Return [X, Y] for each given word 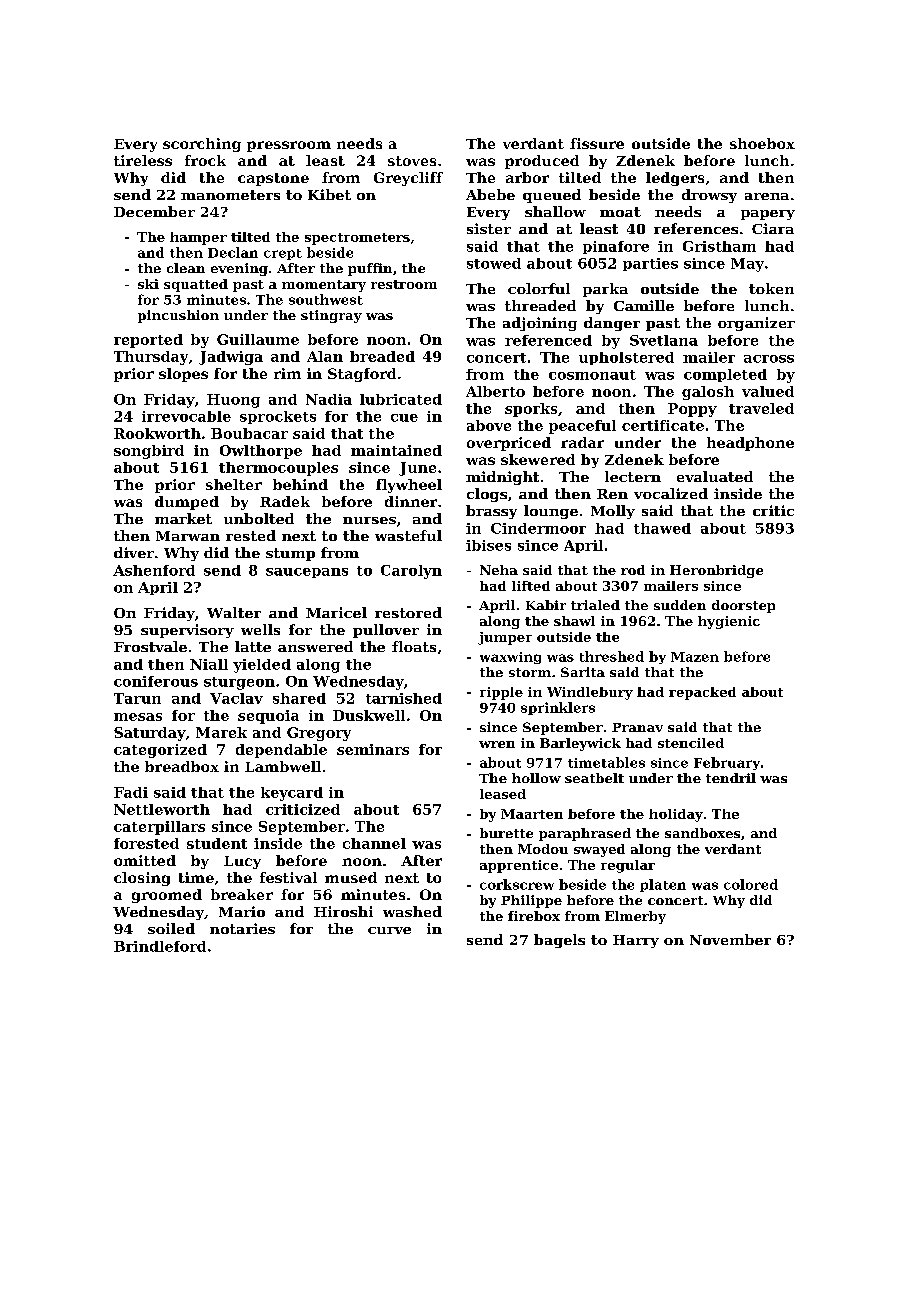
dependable [281, 751]
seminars [373, 749]
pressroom [289, 146]
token [771, 288]
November [730, 939]
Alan [325, 356]
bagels [559, 941]
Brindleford [160, 946]
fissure [597, 143]
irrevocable [186, 416]
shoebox [762, 143]
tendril [731, 778]
